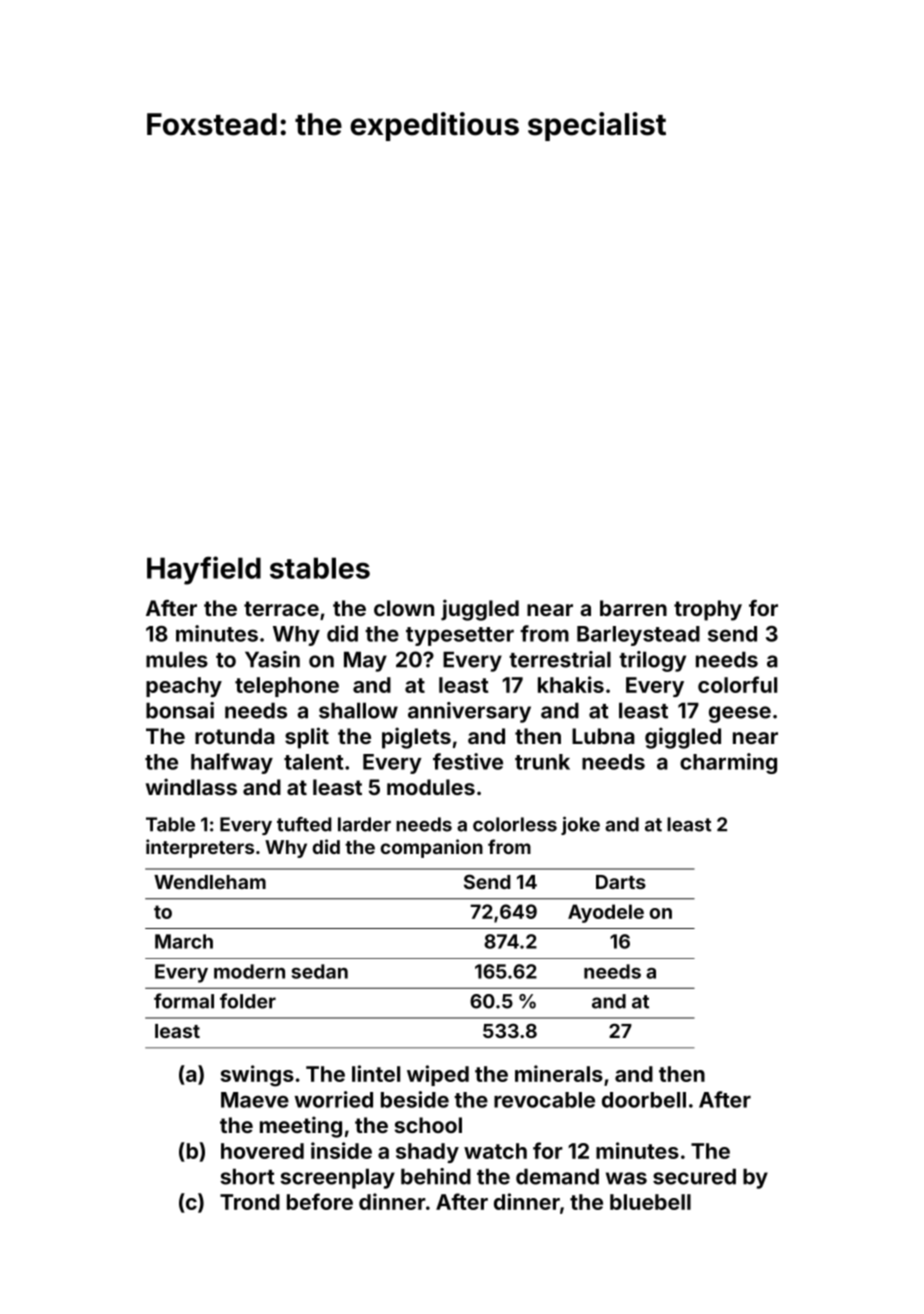 The image size is (924, 1314). Describe the element at coordinates (606, 913) in the image. I see `Ayodele` at that location.
